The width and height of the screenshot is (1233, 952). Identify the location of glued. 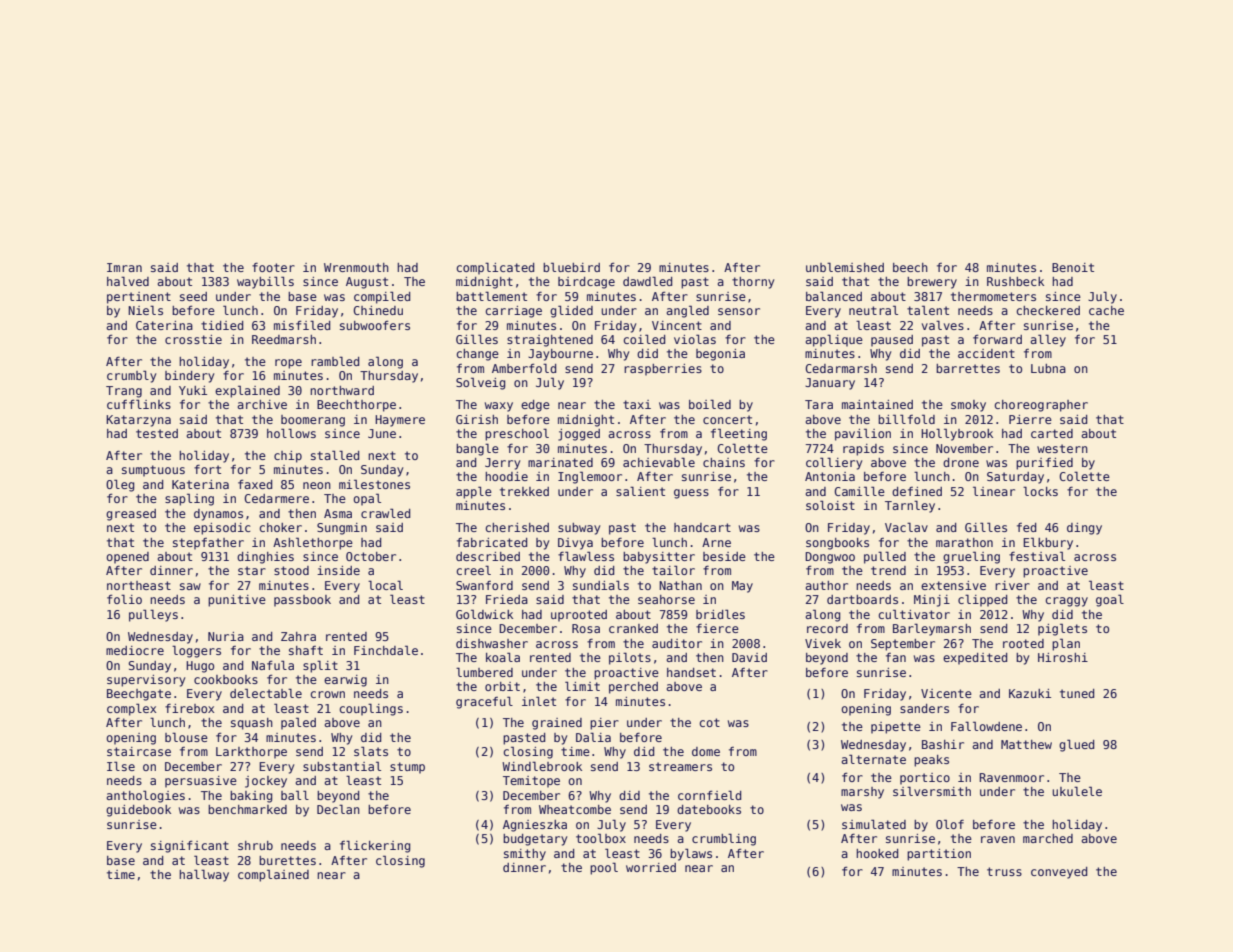
(1076, 745).
